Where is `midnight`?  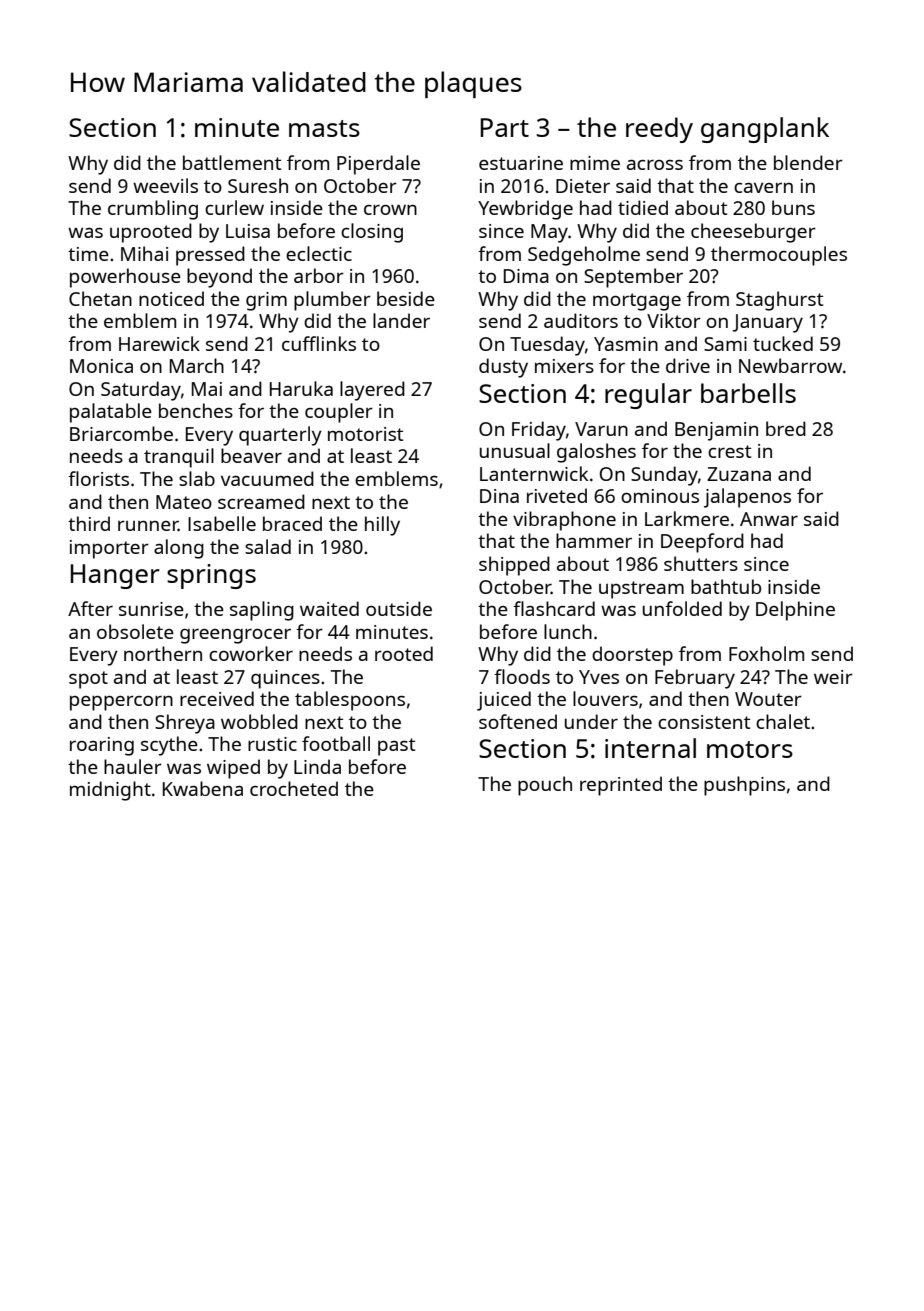
midnight is located at coordinates (110, 791).
